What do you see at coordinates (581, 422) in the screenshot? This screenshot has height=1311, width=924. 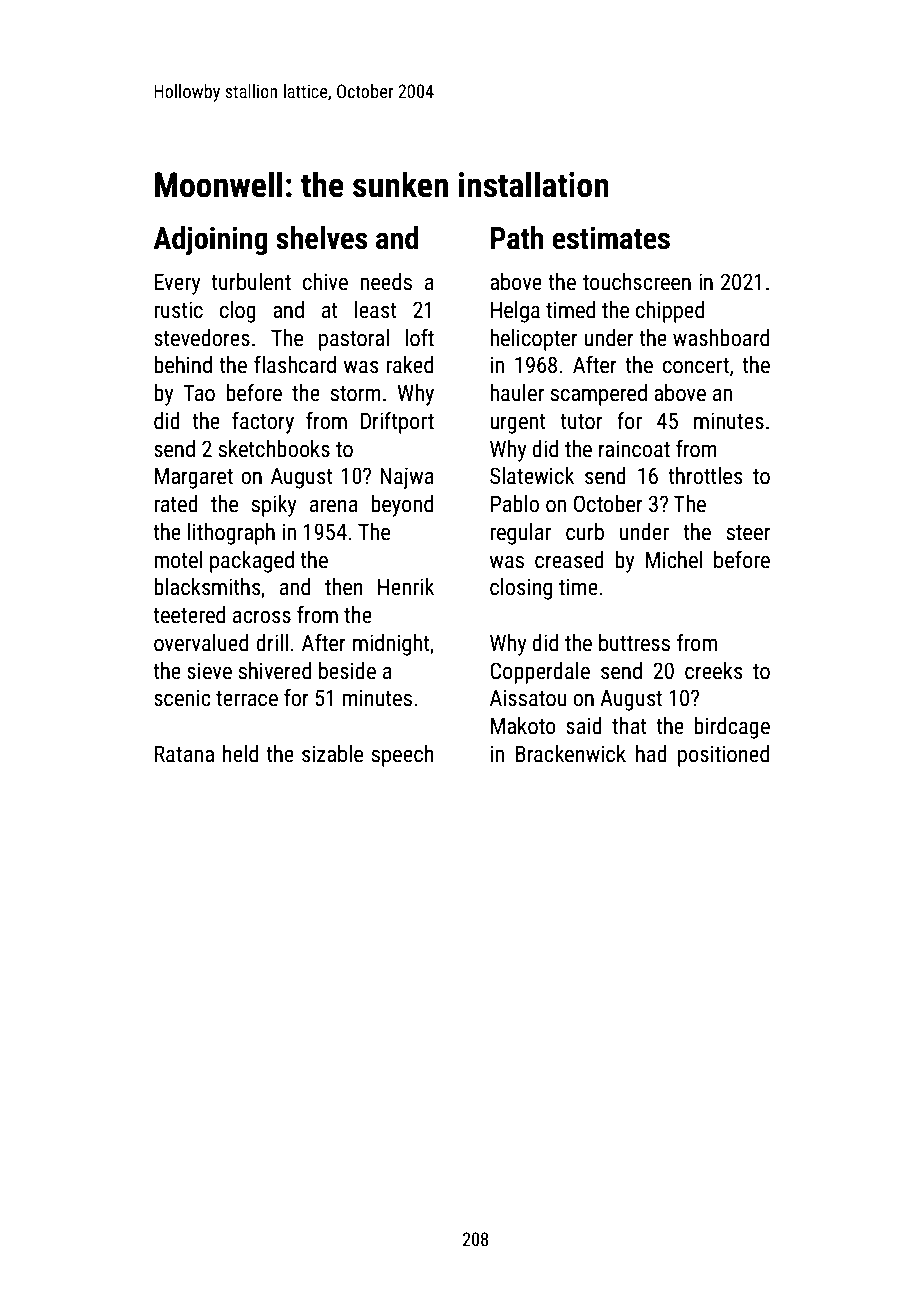 I see `tutor` at bounding box center [581, 422].
